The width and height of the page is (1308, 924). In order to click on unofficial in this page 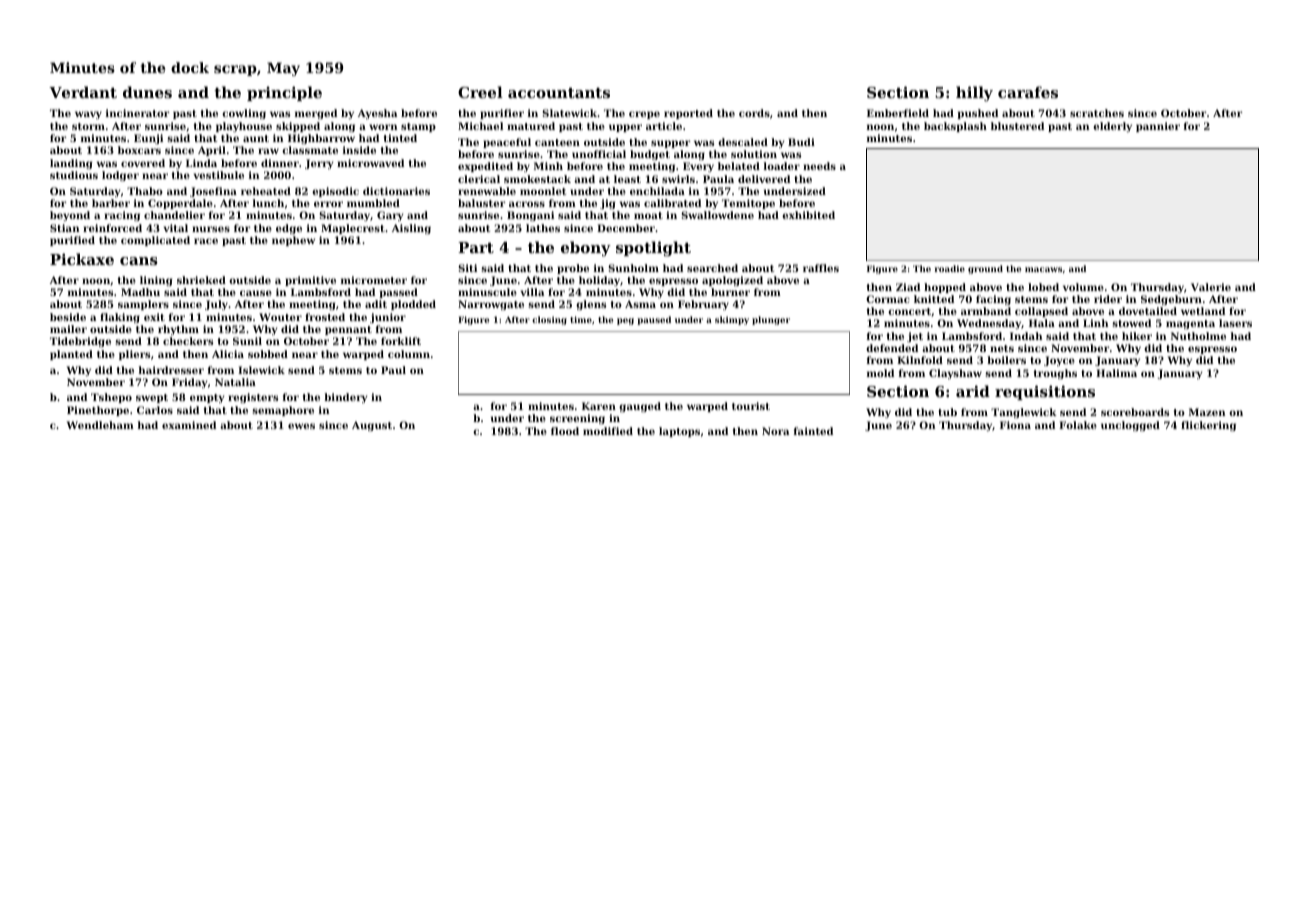, I will do `click(599, 154)`.
